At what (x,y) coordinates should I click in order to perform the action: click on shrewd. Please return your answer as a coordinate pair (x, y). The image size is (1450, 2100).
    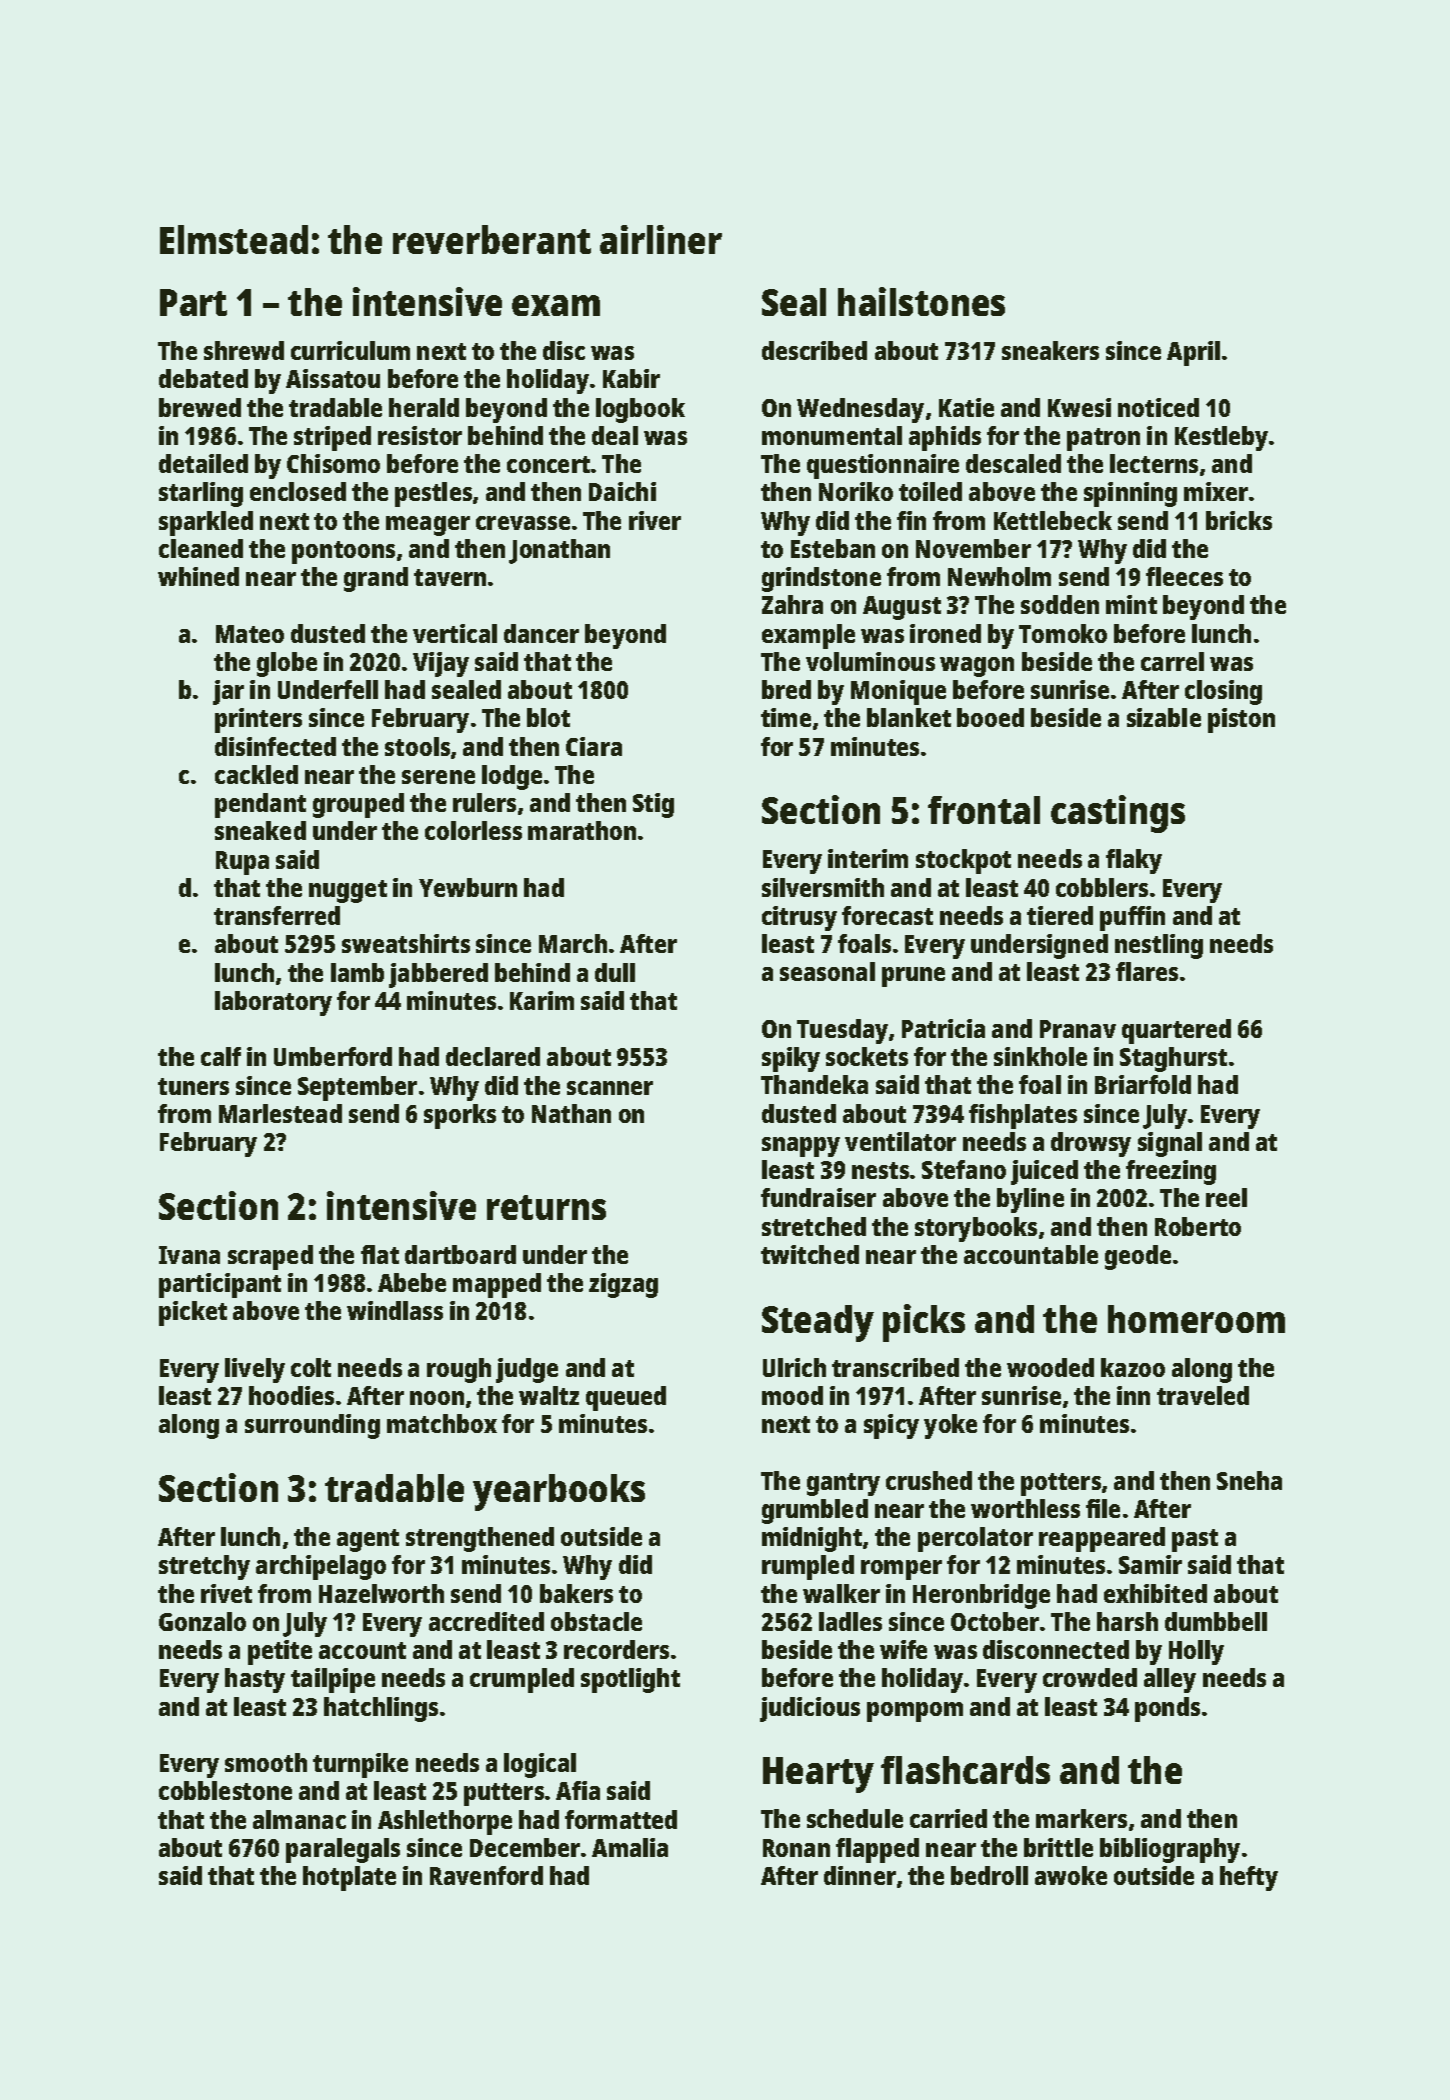
    Looking at the image, I should click on (244, 350).
